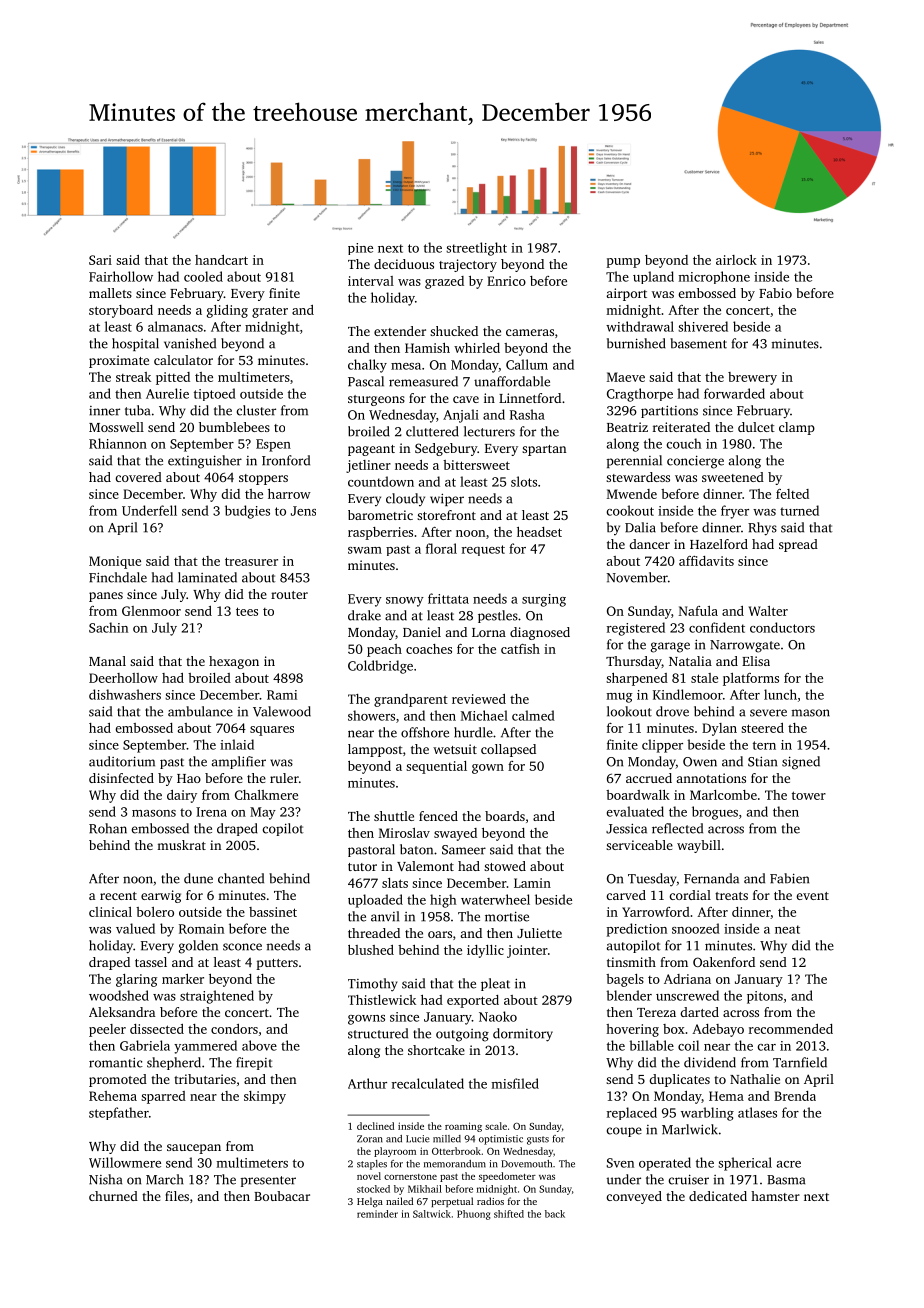  What do you see at coordinates (100, 260) in the screenshot?
I see `Sari` at bounding box center [100, 260].
